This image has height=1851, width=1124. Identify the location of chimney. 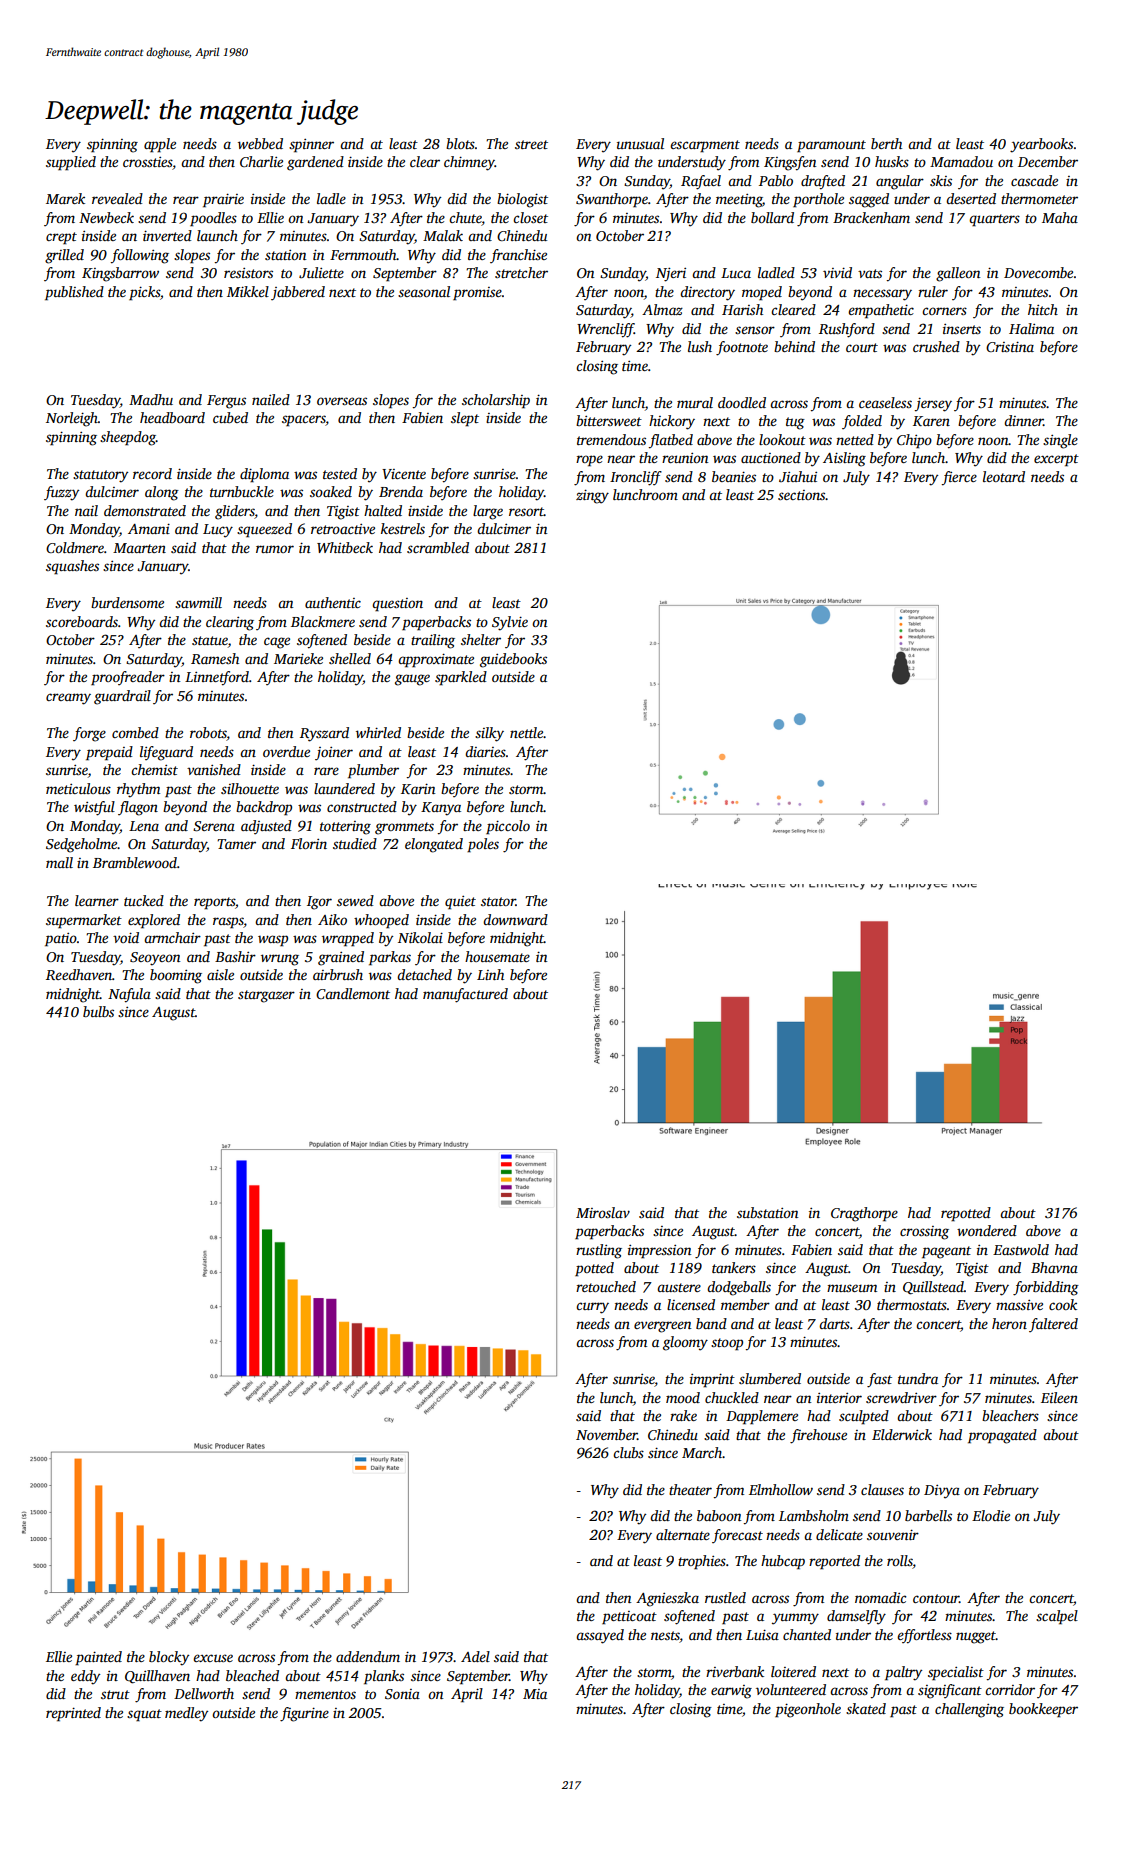
(469, 163).
